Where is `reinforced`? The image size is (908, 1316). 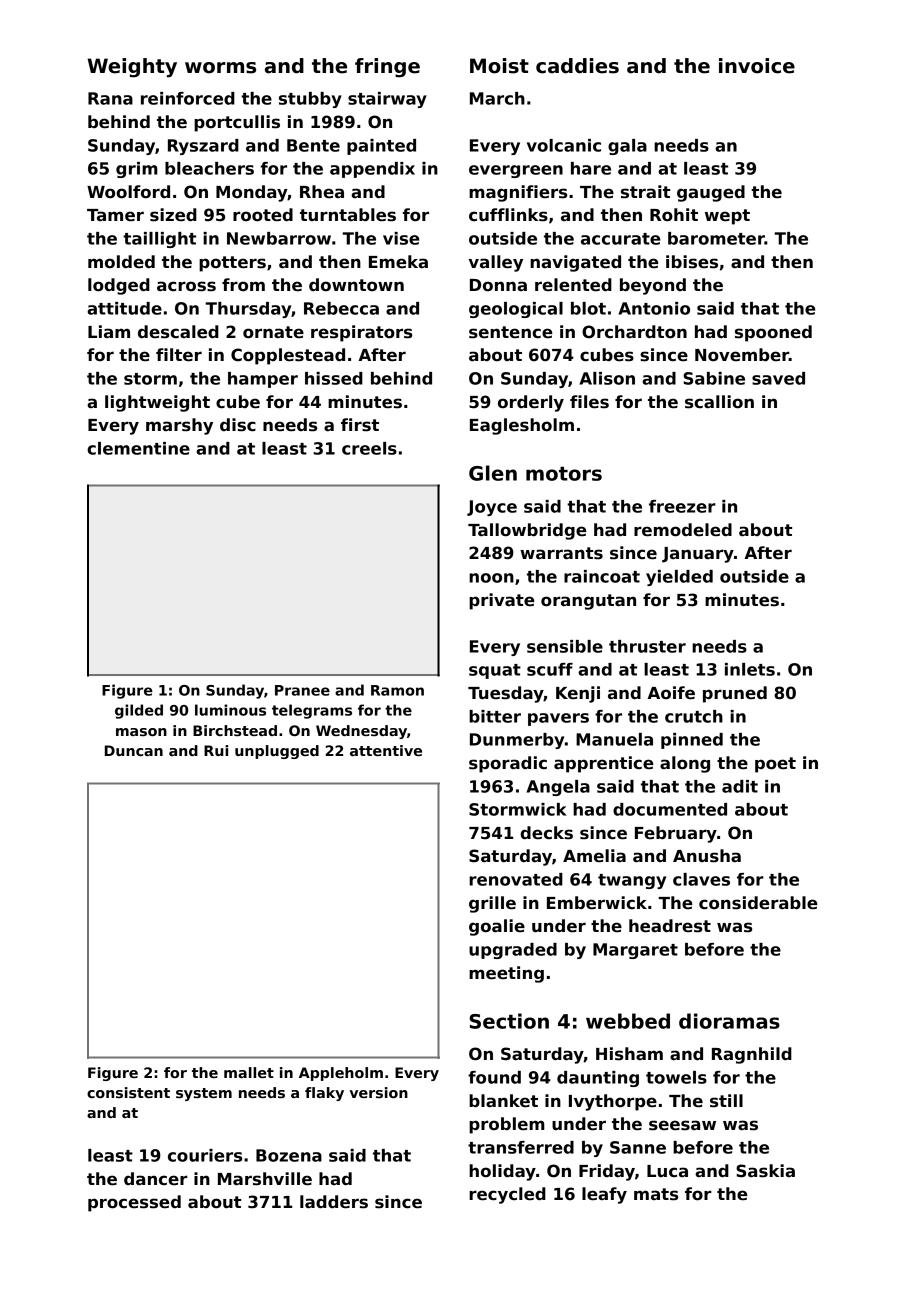
reinforced is located at coordinates (188, 98).
